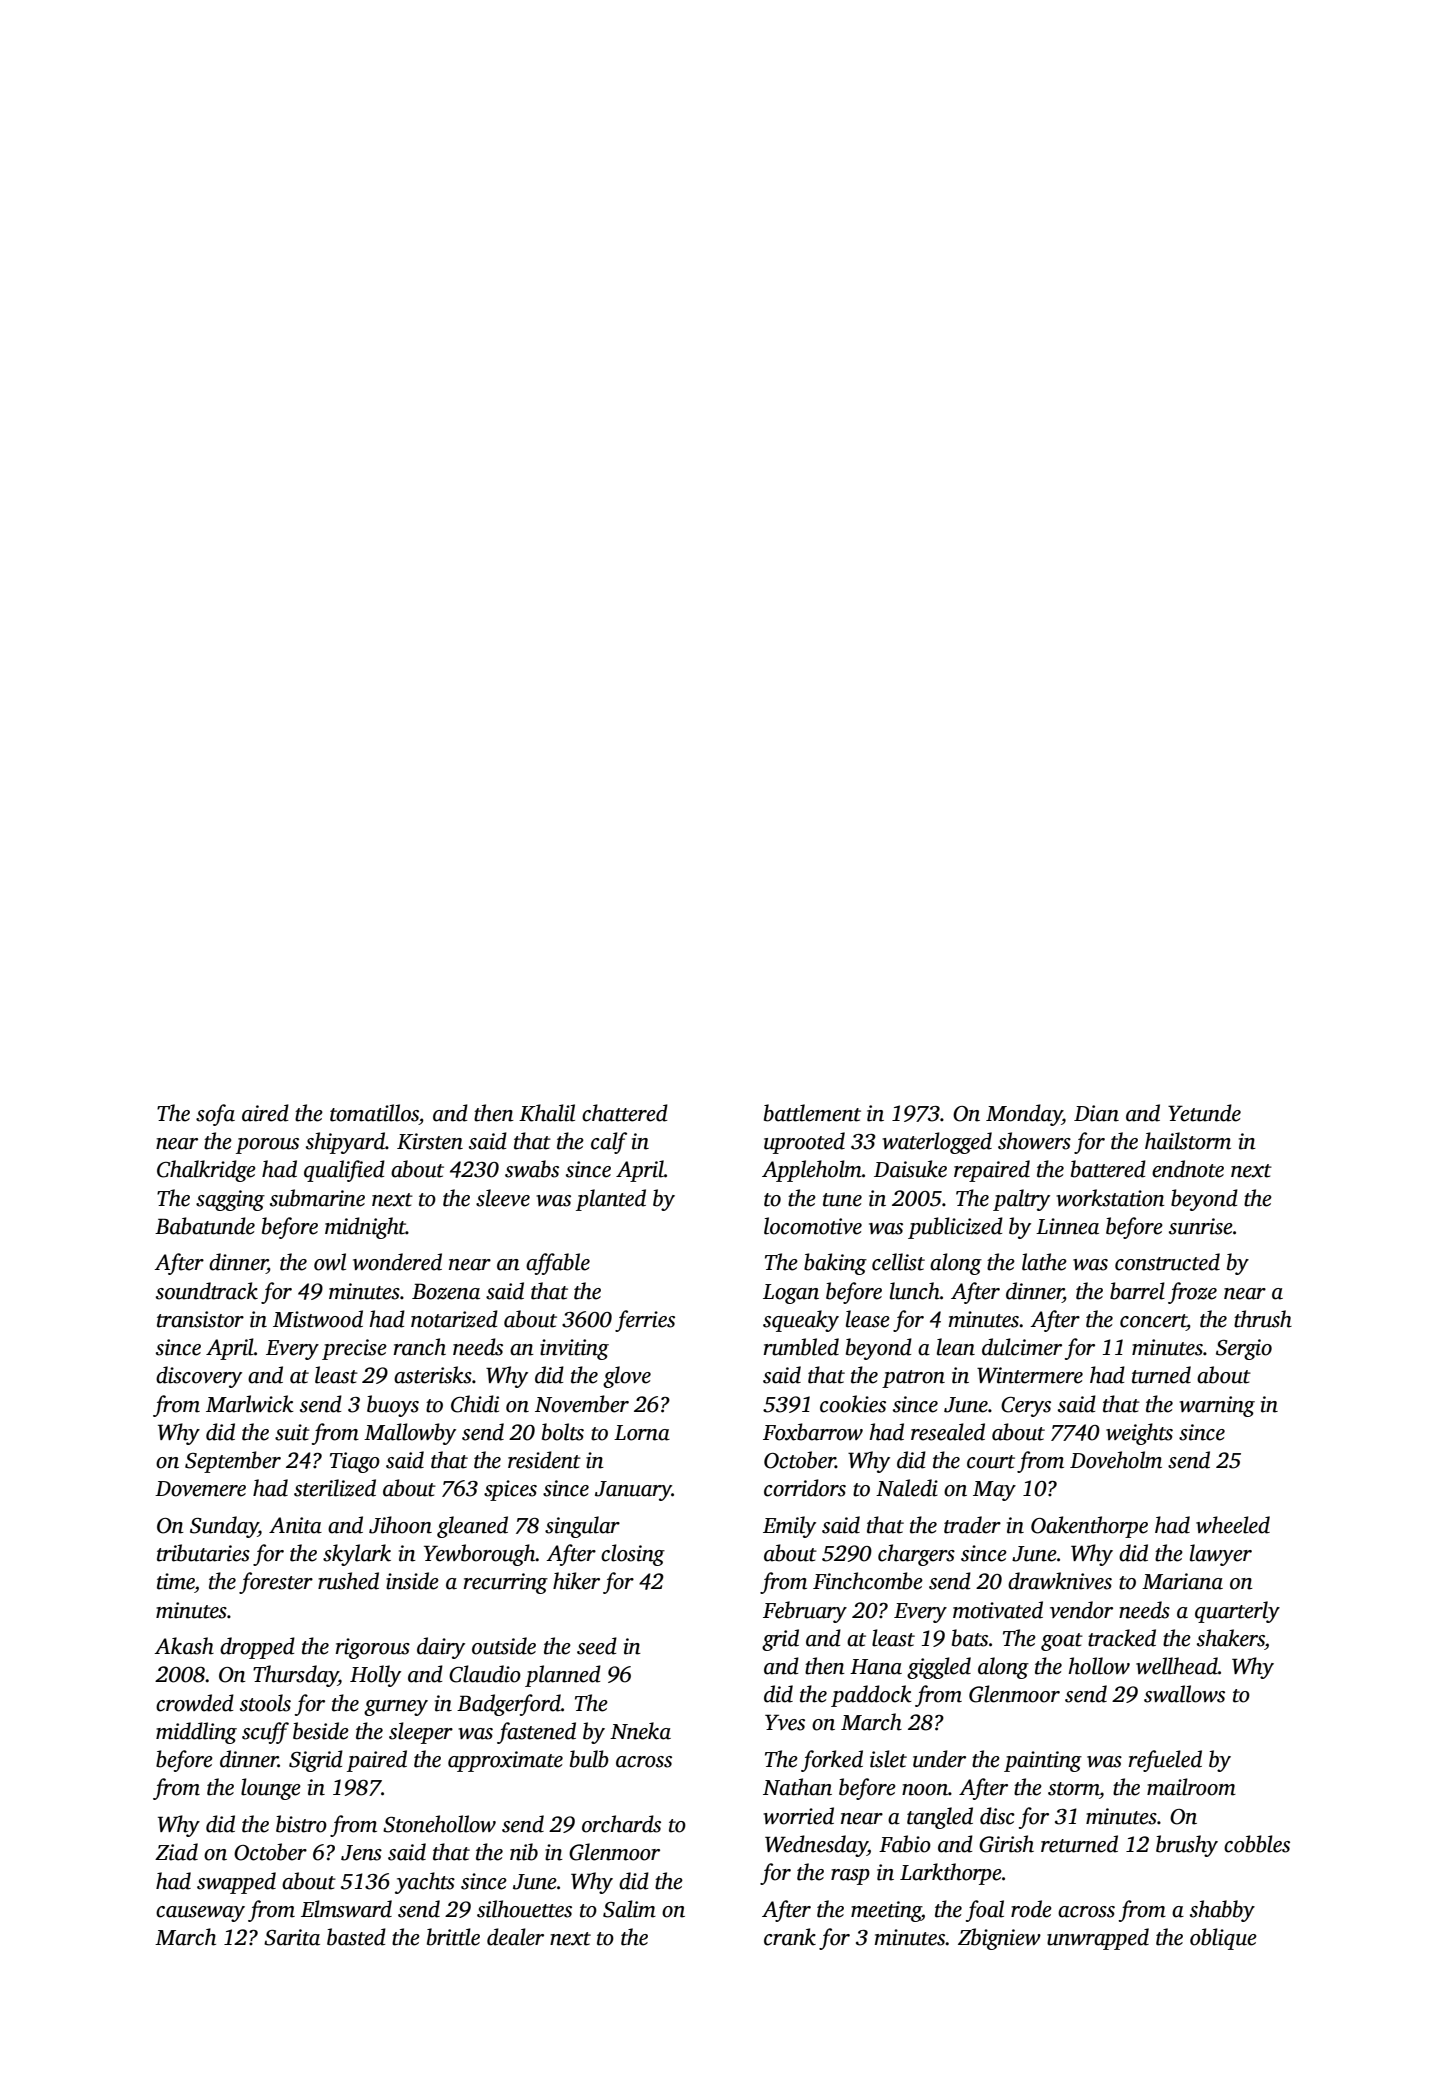 This screenshot has width=1450, height=2100. What do you see at coordinates (1201, 1226) in the screenshot?
I see `sunrise` at bounding box center [1201, 1226].
